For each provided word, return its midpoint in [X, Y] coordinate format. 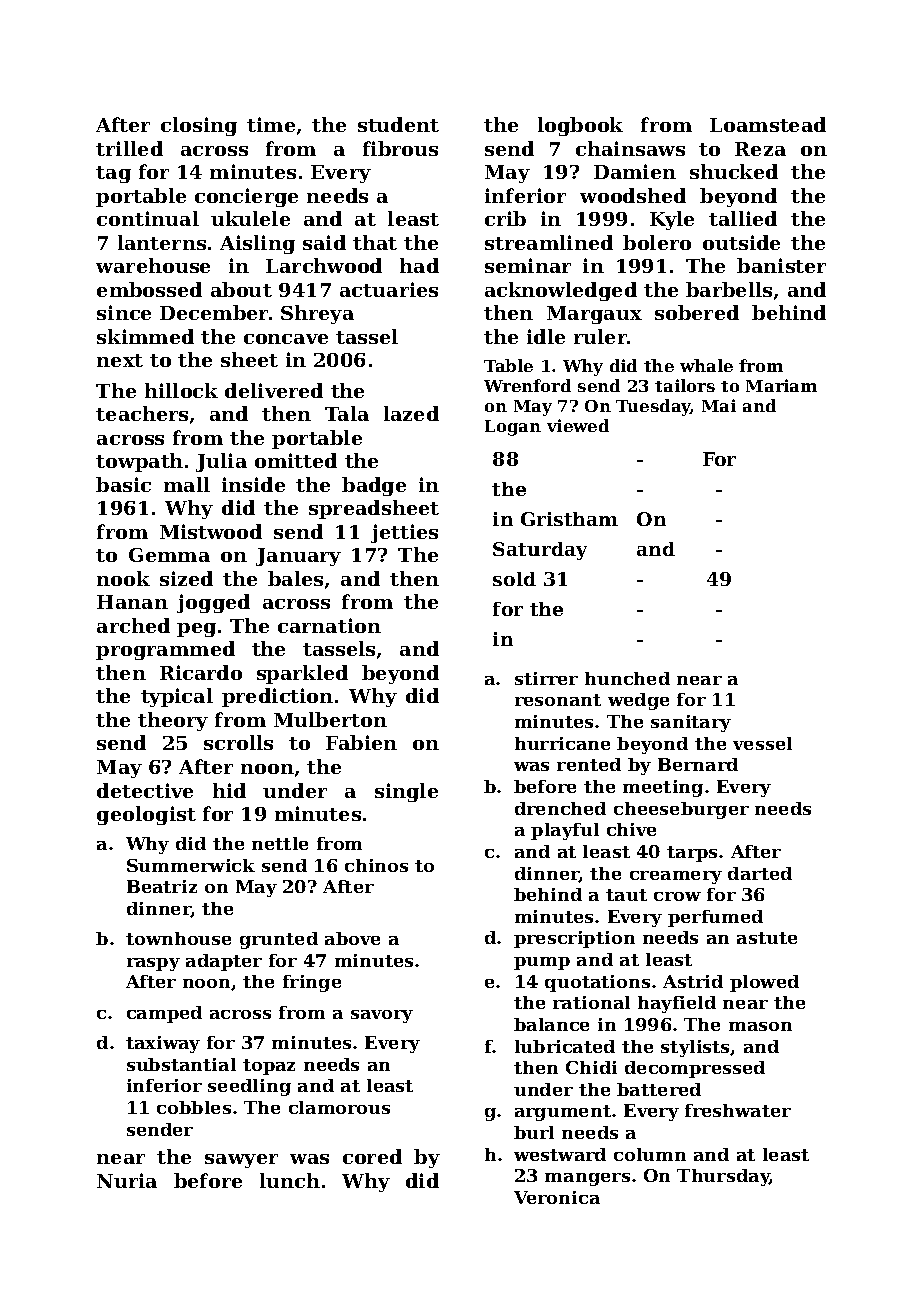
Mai [719, 405]
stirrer [546, 678]
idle [546, 336]
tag [113, 174]
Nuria [127, 1180]
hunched [627, 678]
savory [382, 1016]
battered [659, 1089]
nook [123, 578]
